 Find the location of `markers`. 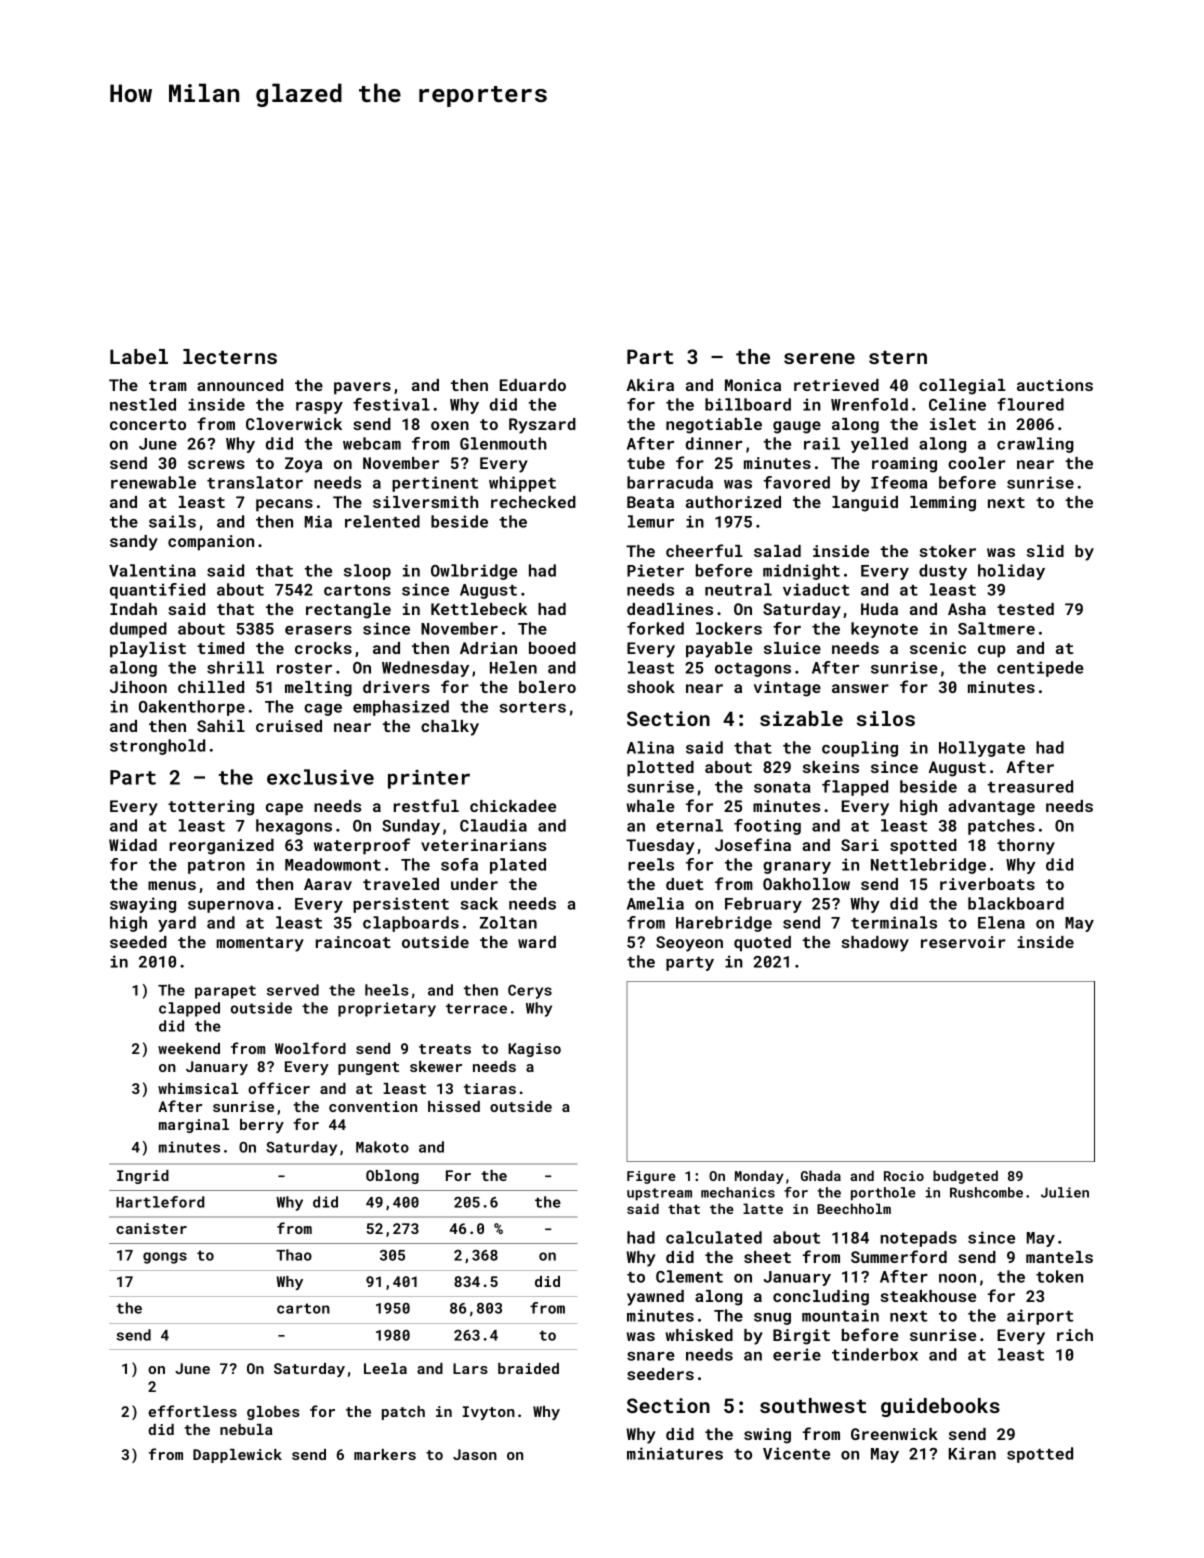

markers is located at coordinates (385, 1454).
